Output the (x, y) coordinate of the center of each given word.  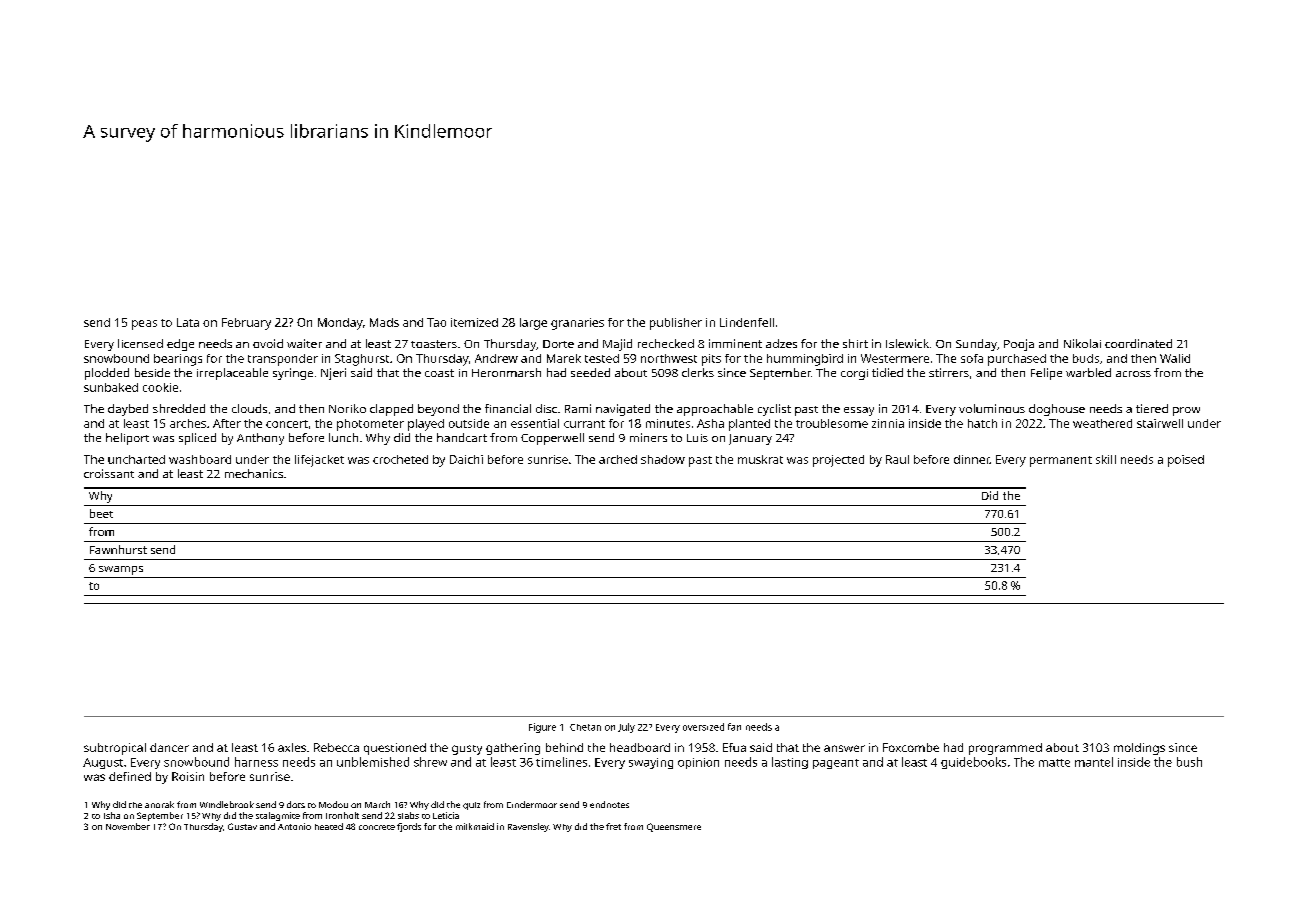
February (246, 324)
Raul (897, 459)
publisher (676, 324)
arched (618, 459)
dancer (169, 747)
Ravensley (528, 827)
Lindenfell (747, 322)
